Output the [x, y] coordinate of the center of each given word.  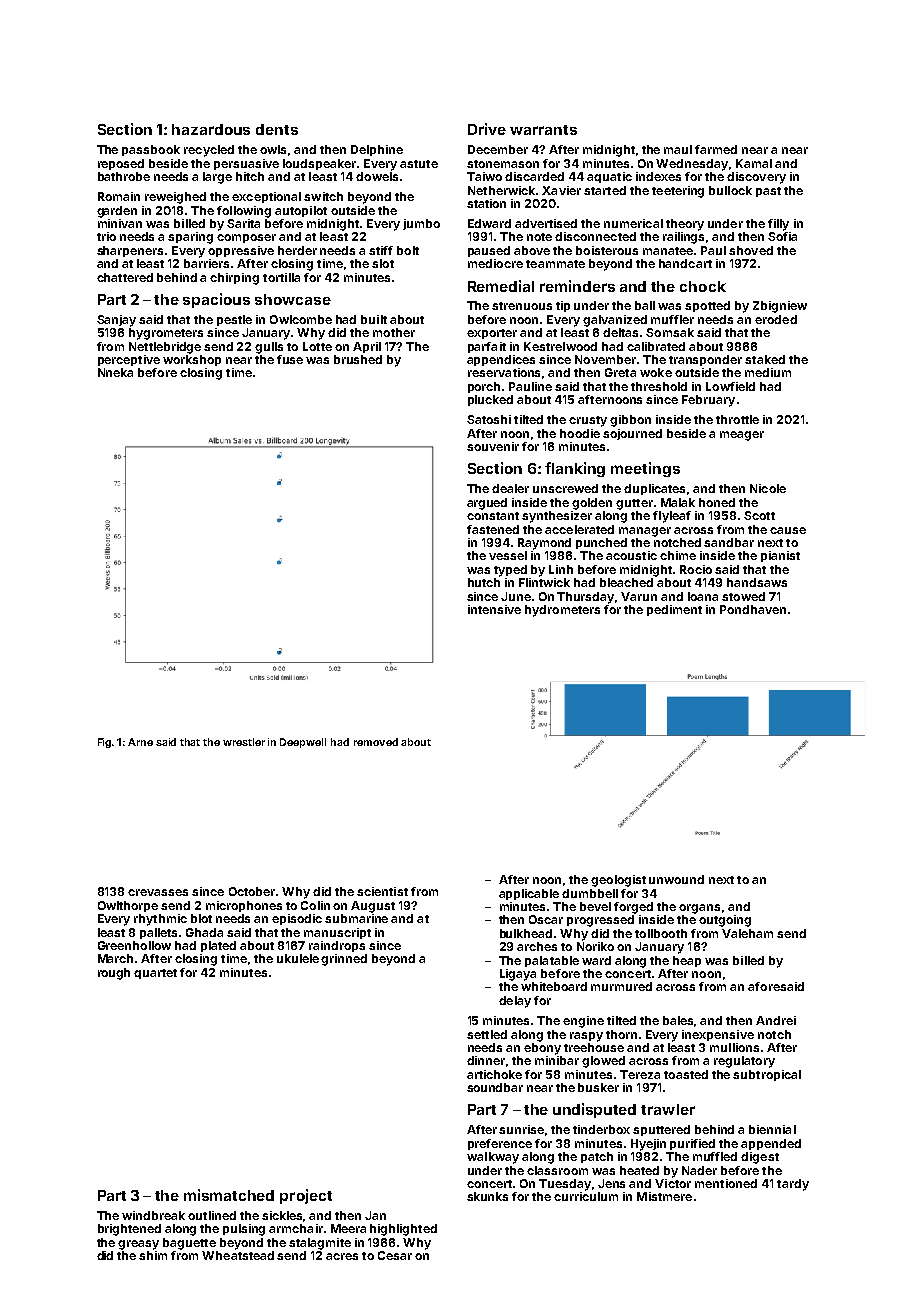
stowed [743, 596]
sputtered [661, 1130]
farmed [716, 149]
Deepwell [303, 743]
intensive [494, 609]
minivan [120, 223]
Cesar [395, 1255]
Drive [487, 129]
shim [153, 1255]
